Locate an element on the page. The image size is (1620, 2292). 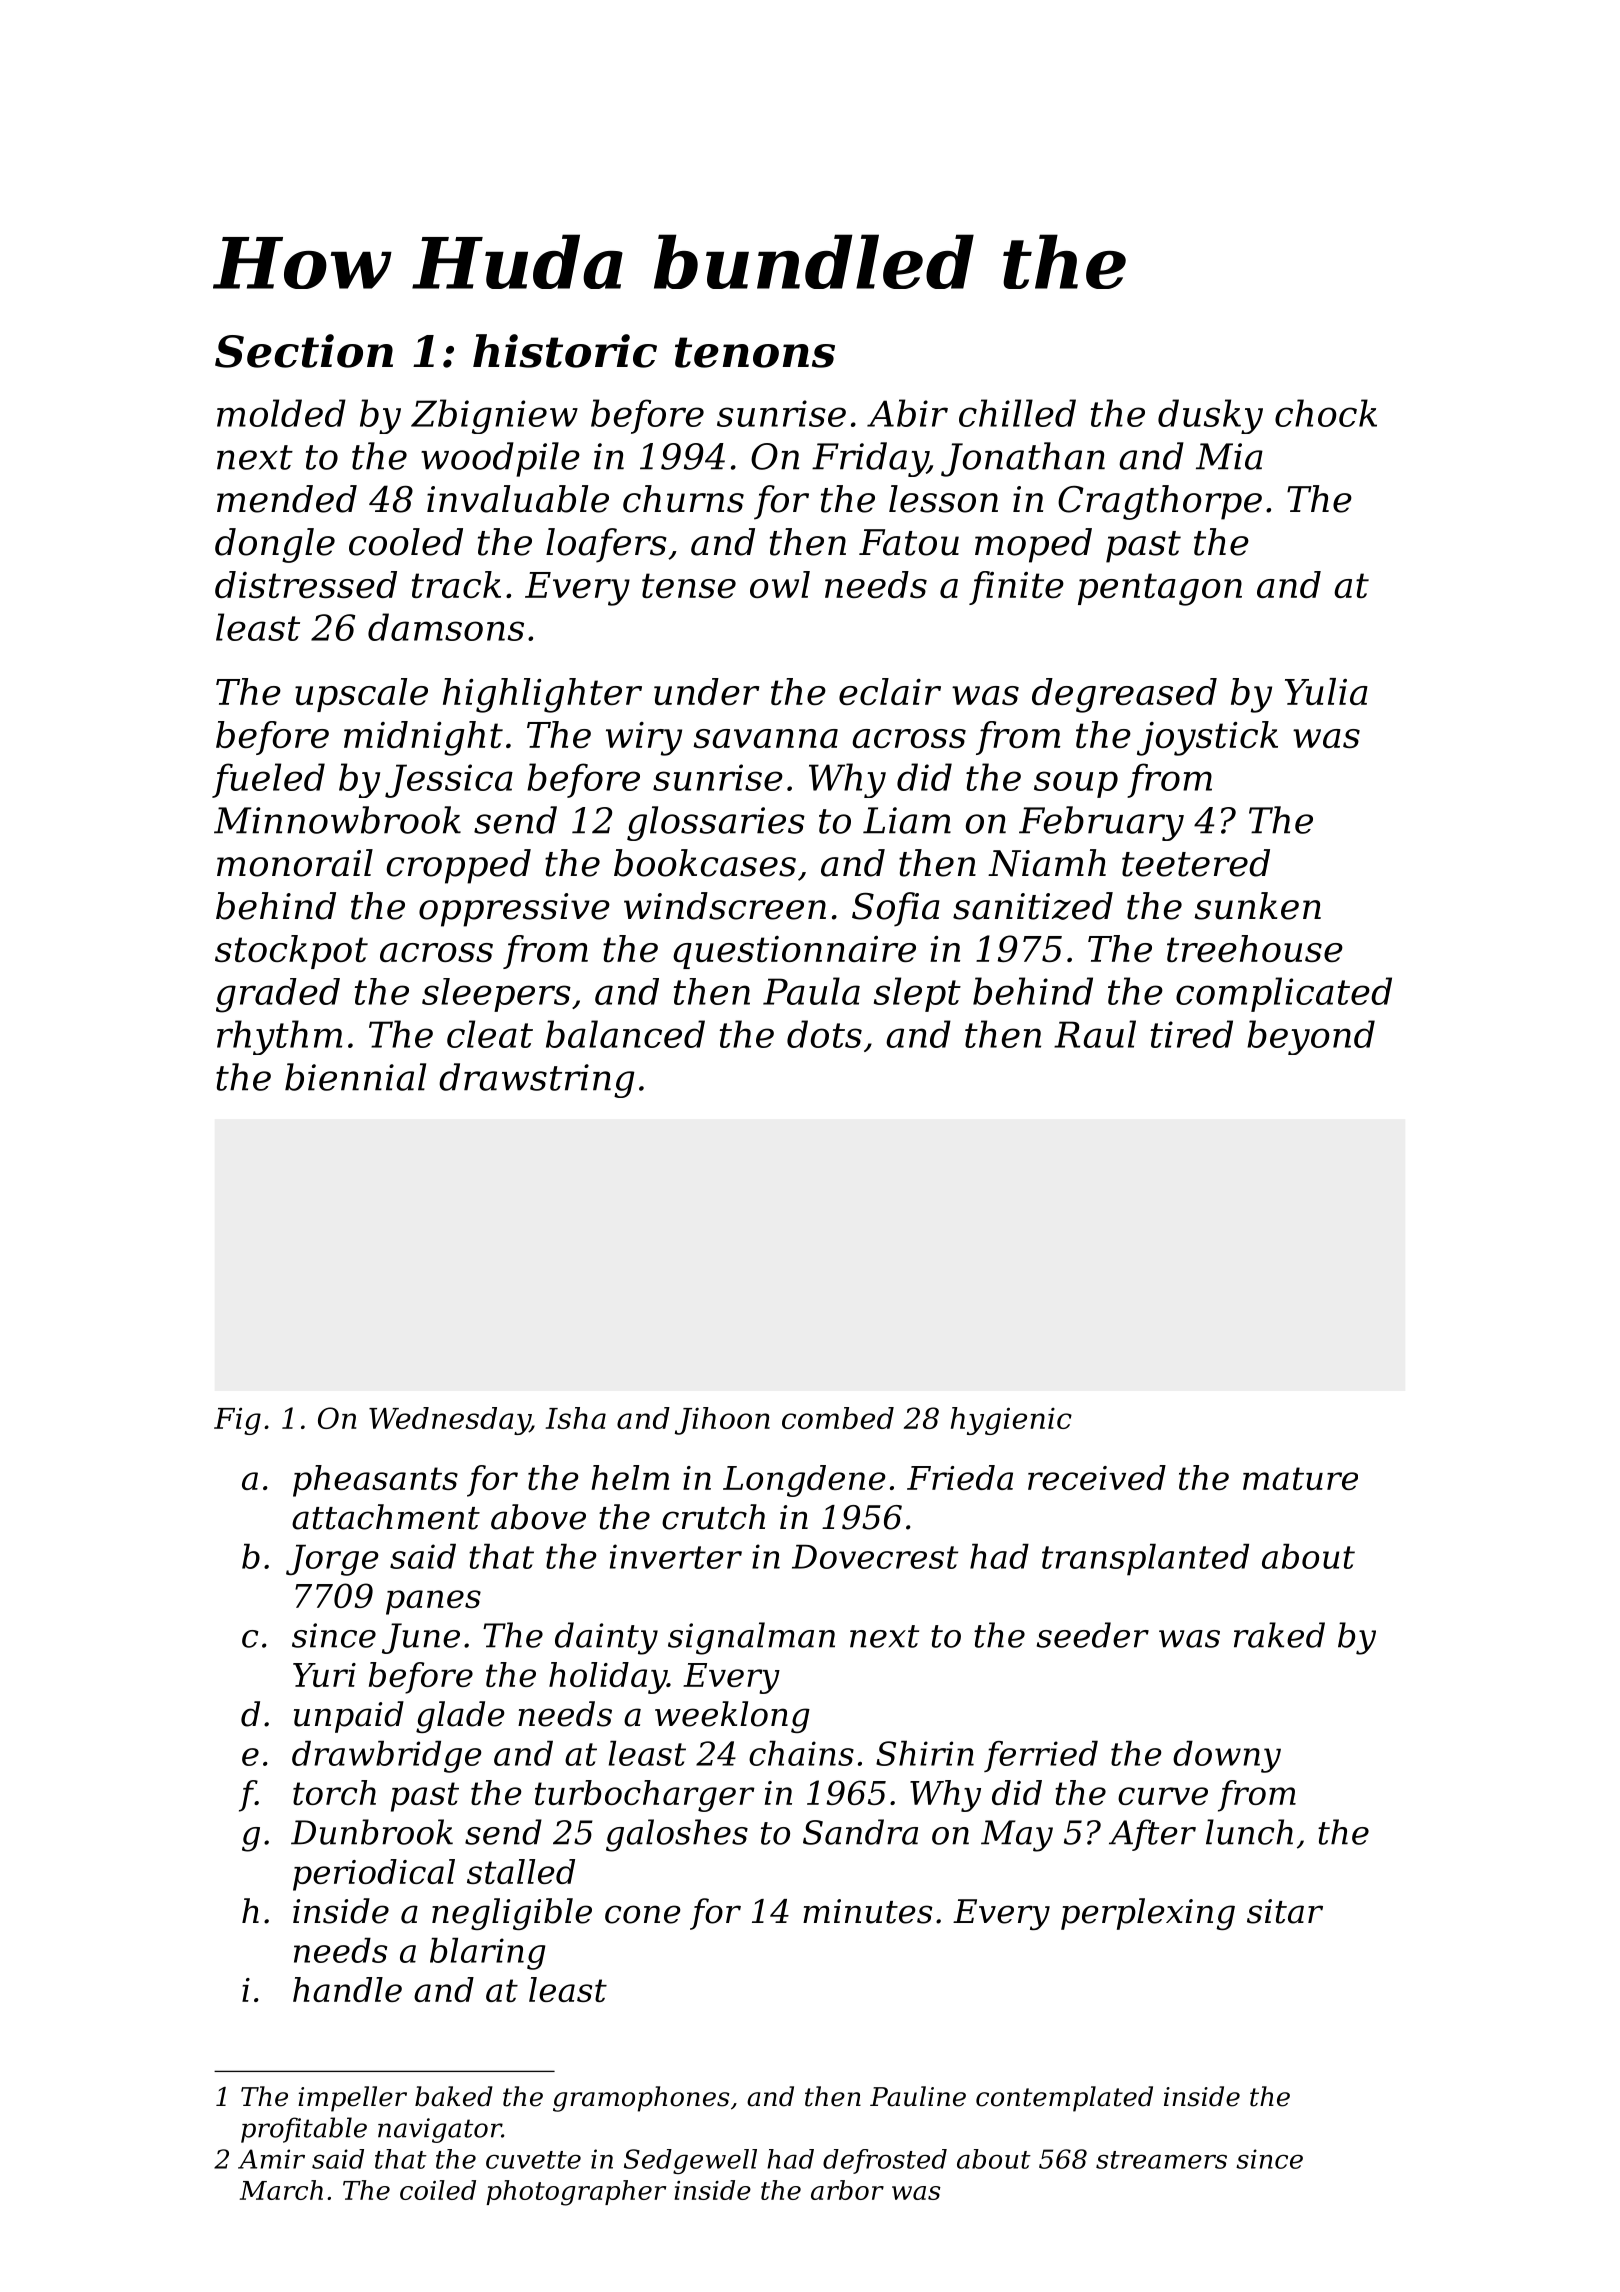
downy is located at coordinates (1227, 1757).
